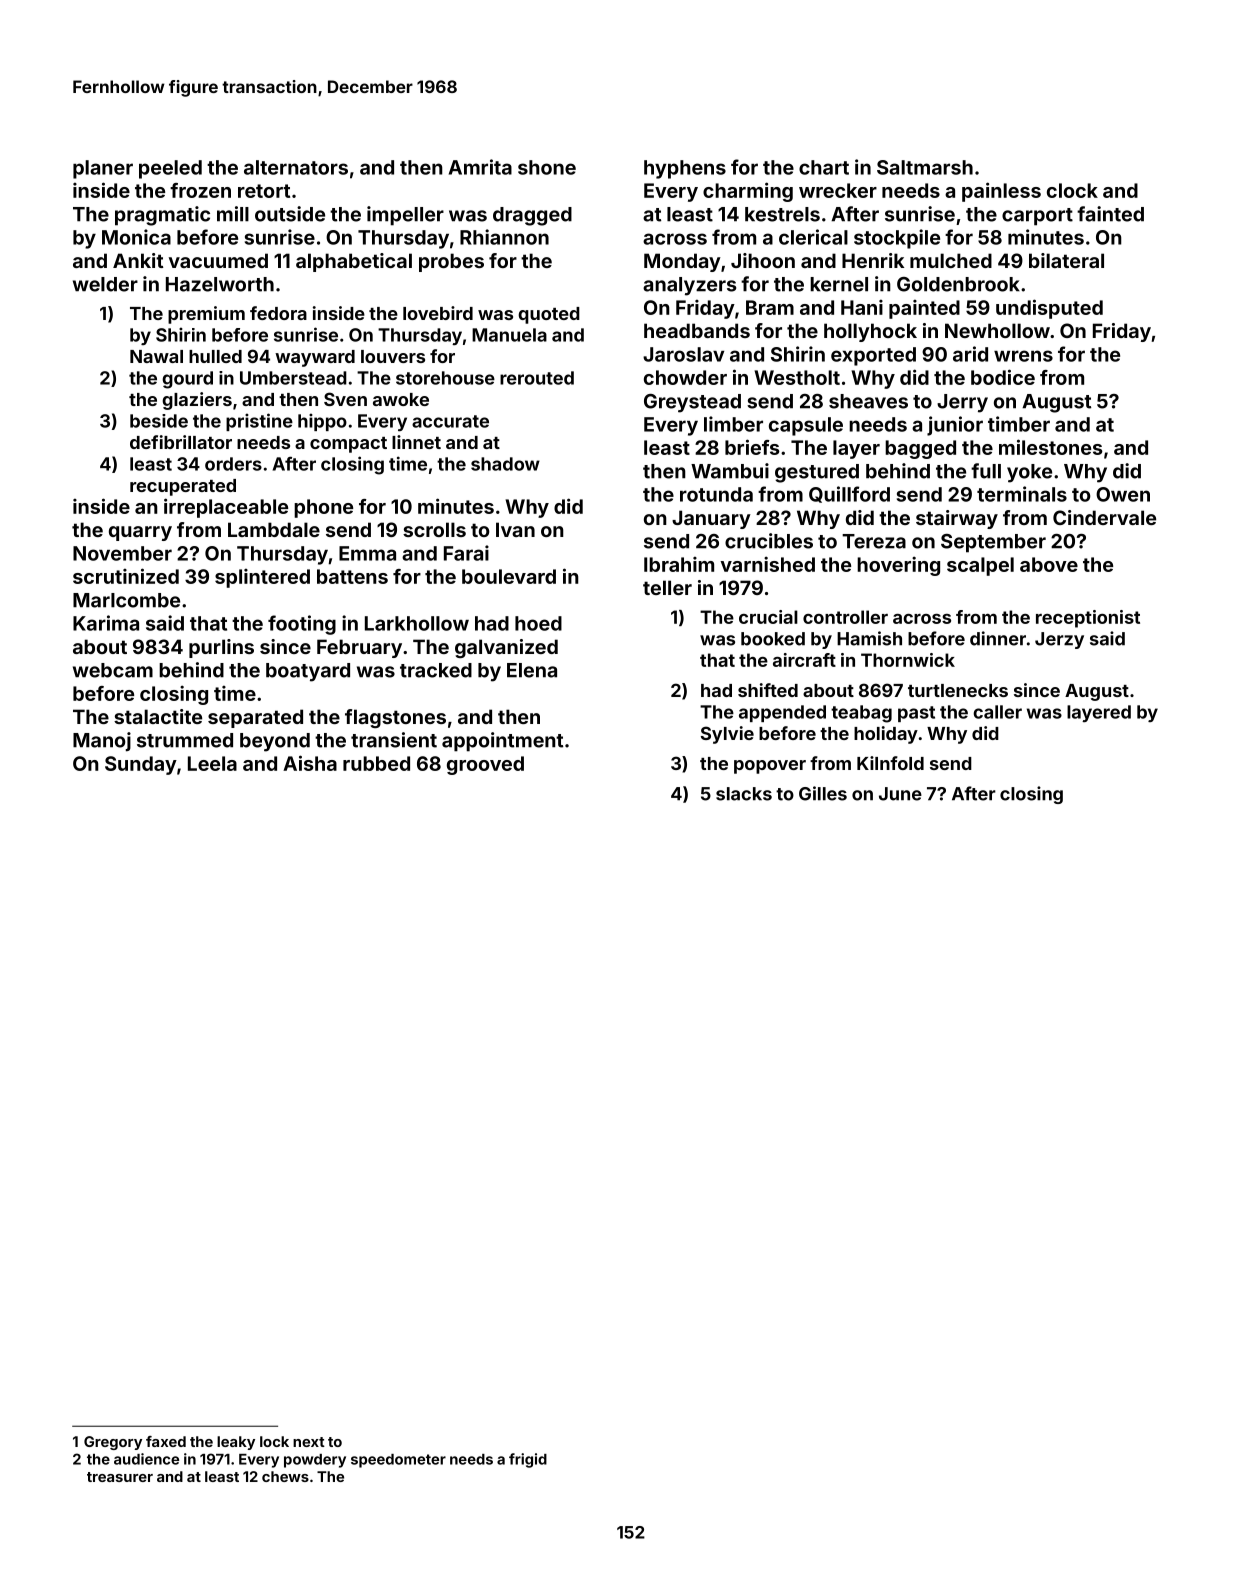 Image resolution: width=1233 pixels, height=1595 pixels. What do you see at coordinates (376, 763) in the page?
I see `rubbed` at bounding box center [376, 763].
